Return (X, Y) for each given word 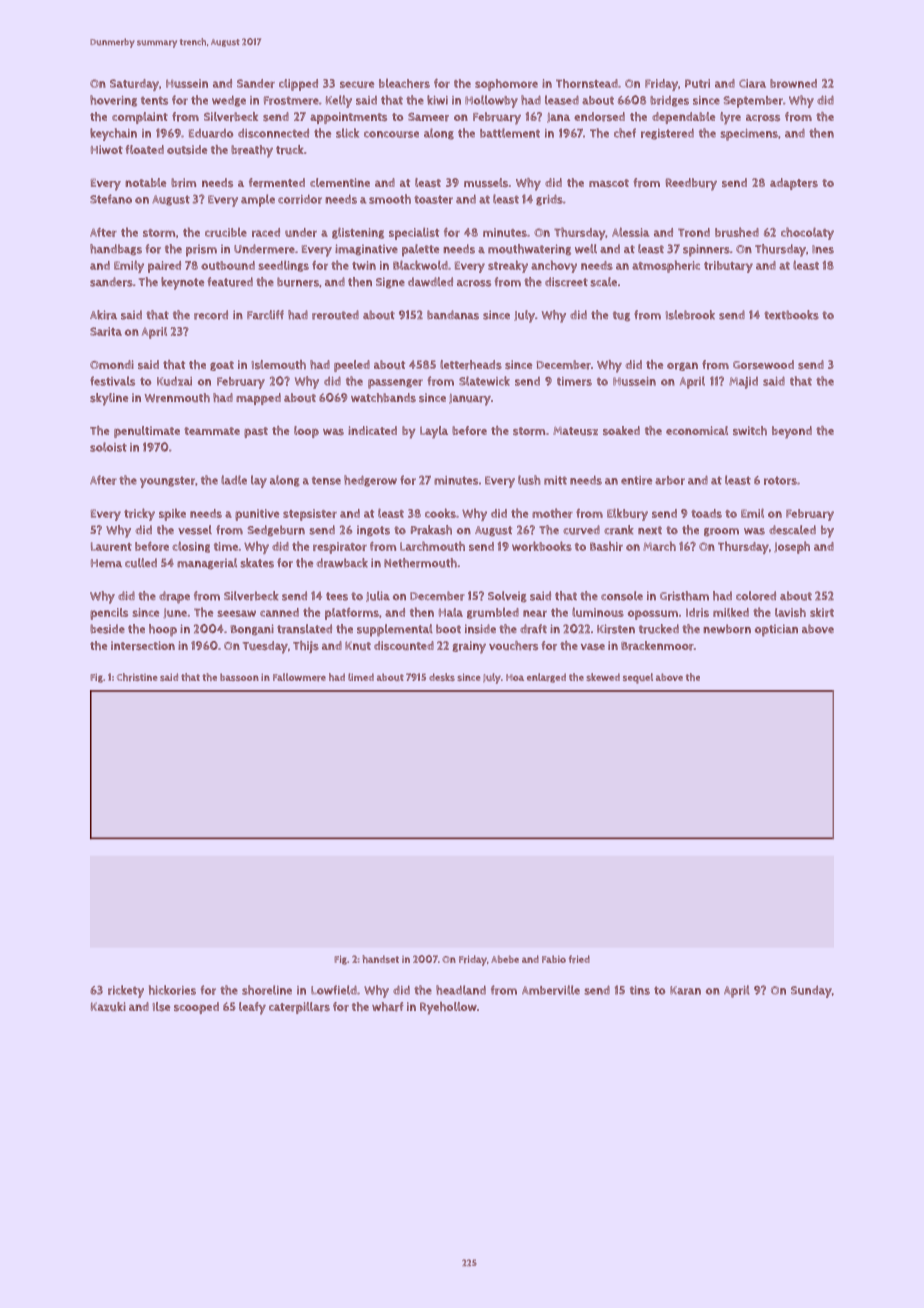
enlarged (546, 678)
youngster (167, 482)
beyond (792, 432)
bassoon (239, 677)
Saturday (134, 85)
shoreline (267, 990)
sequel (638, 678)
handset (381, 959)
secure (357, 84)
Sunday (811, 991)
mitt (555, 480)
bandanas (453, 315)
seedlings (284, 266)
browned (793, 83)
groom (721, 532)
